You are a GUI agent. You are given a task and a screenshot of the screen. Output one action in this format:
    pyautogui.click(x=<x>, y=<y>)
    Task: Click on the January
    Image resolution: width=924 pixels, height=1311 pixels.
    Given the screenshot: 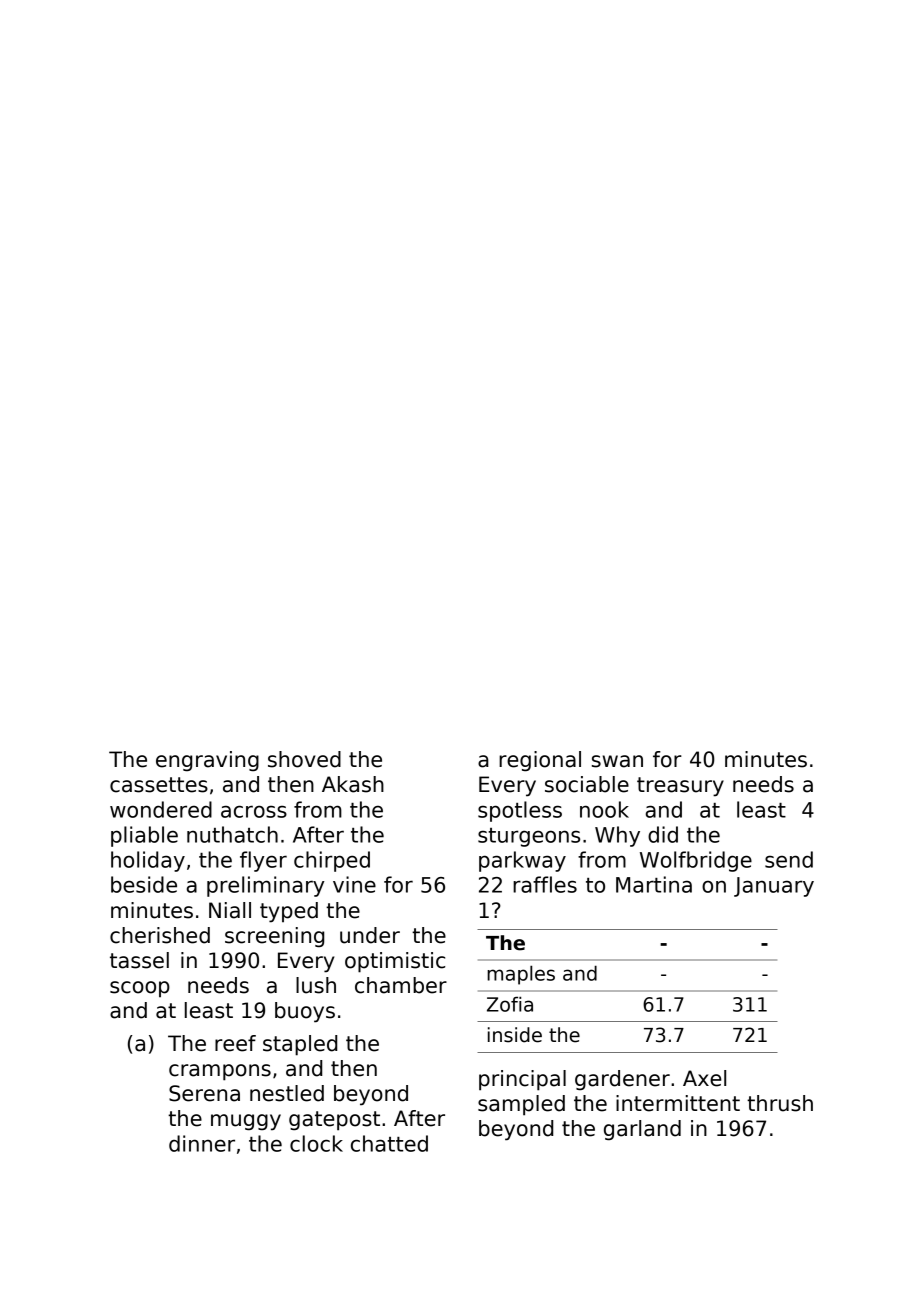 What is the action you would take?
    pyautogui.click(x=774, y=887)
